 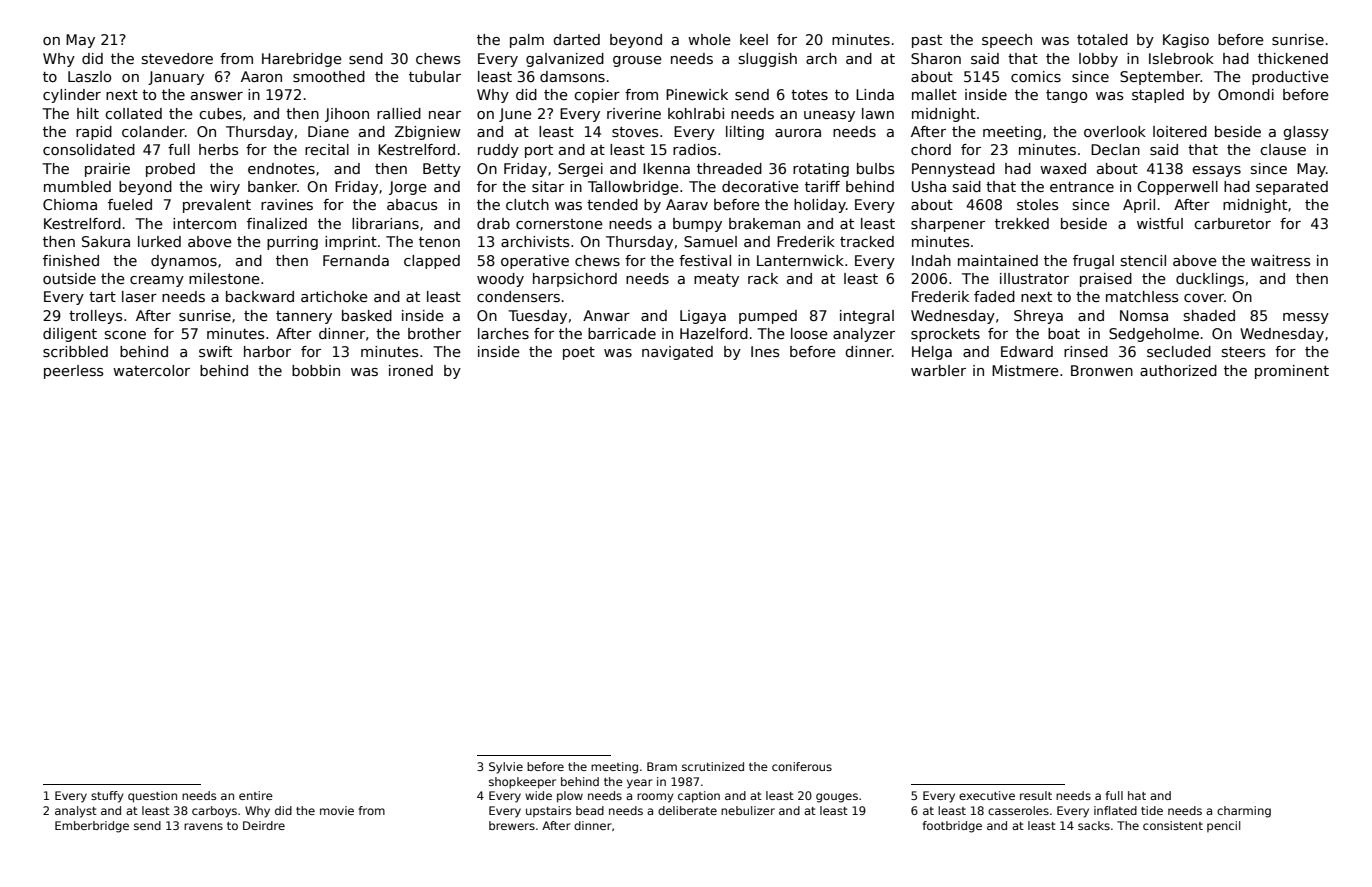 I want to click on thickened, so click(x=1293, y=58).
